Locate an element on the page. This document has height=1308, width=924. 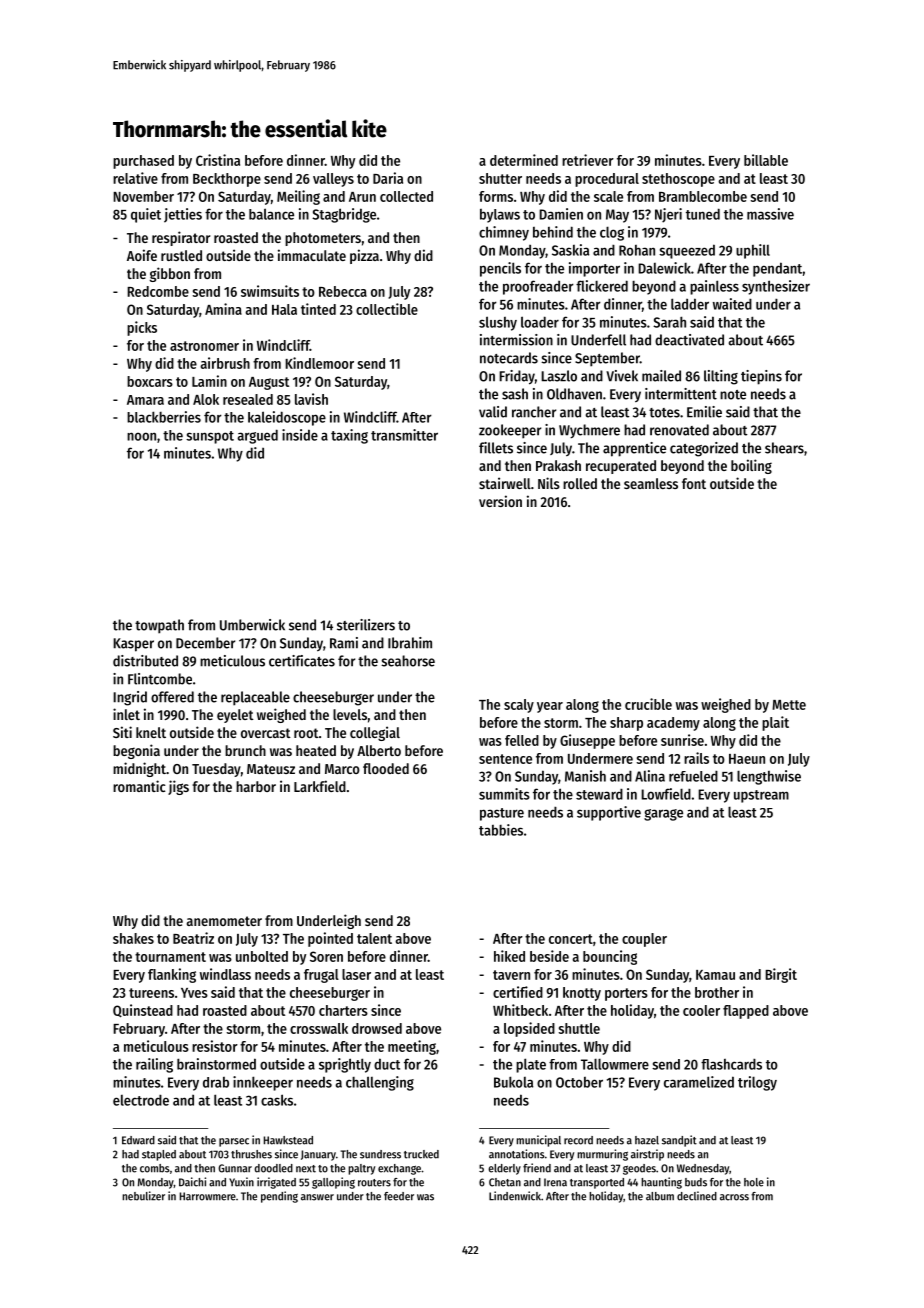
pendant is located at coordinates (777, 269).
